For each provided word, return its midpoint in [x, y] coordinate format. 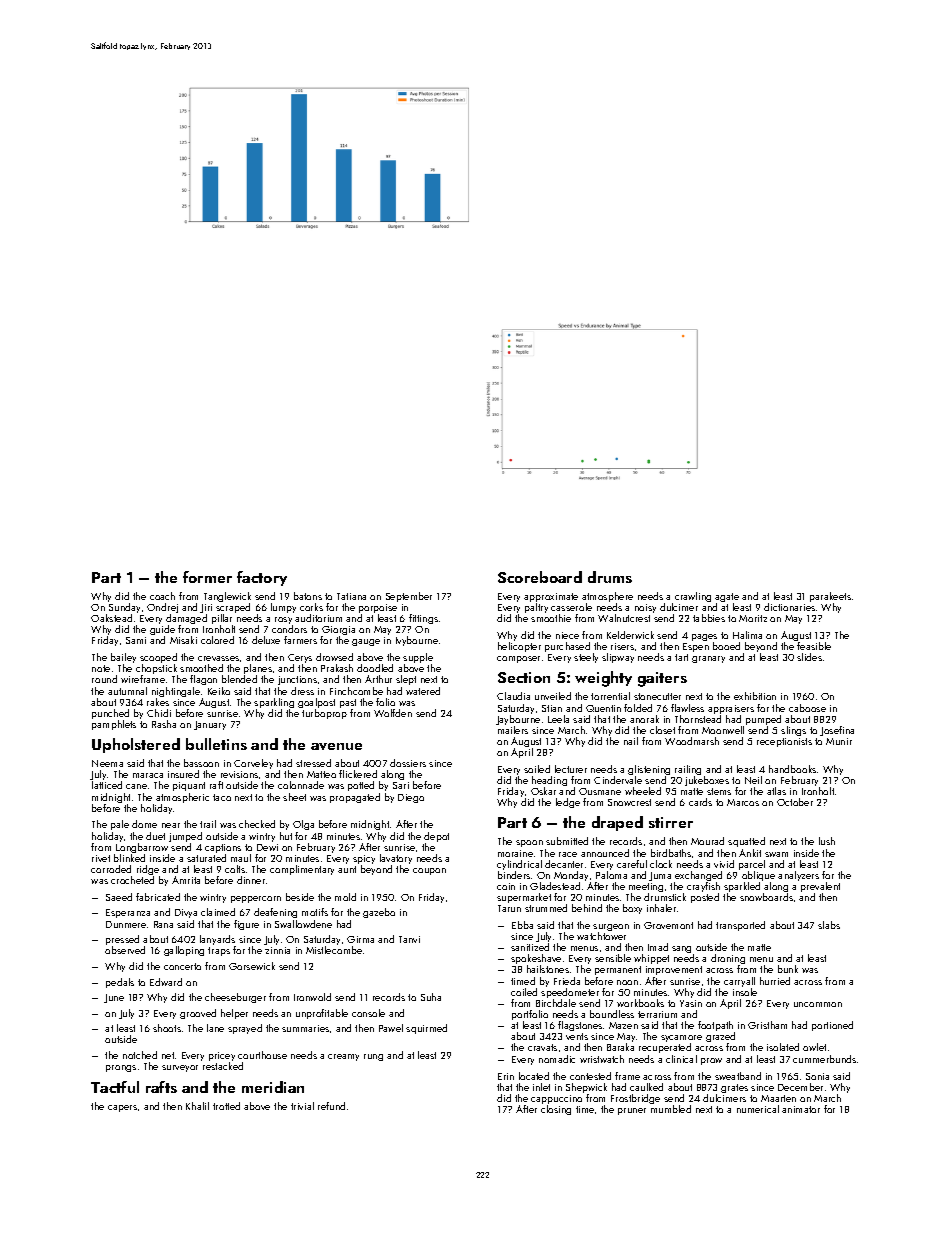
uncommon [818, 1004]
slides [809, 657]
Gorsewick [252, 966]
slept [406, 680]
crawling [693, 597]
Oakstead [111, 618]
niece [567, 635]
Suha [431, 997]
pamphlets [114, 725]
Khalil [197, 1106]
